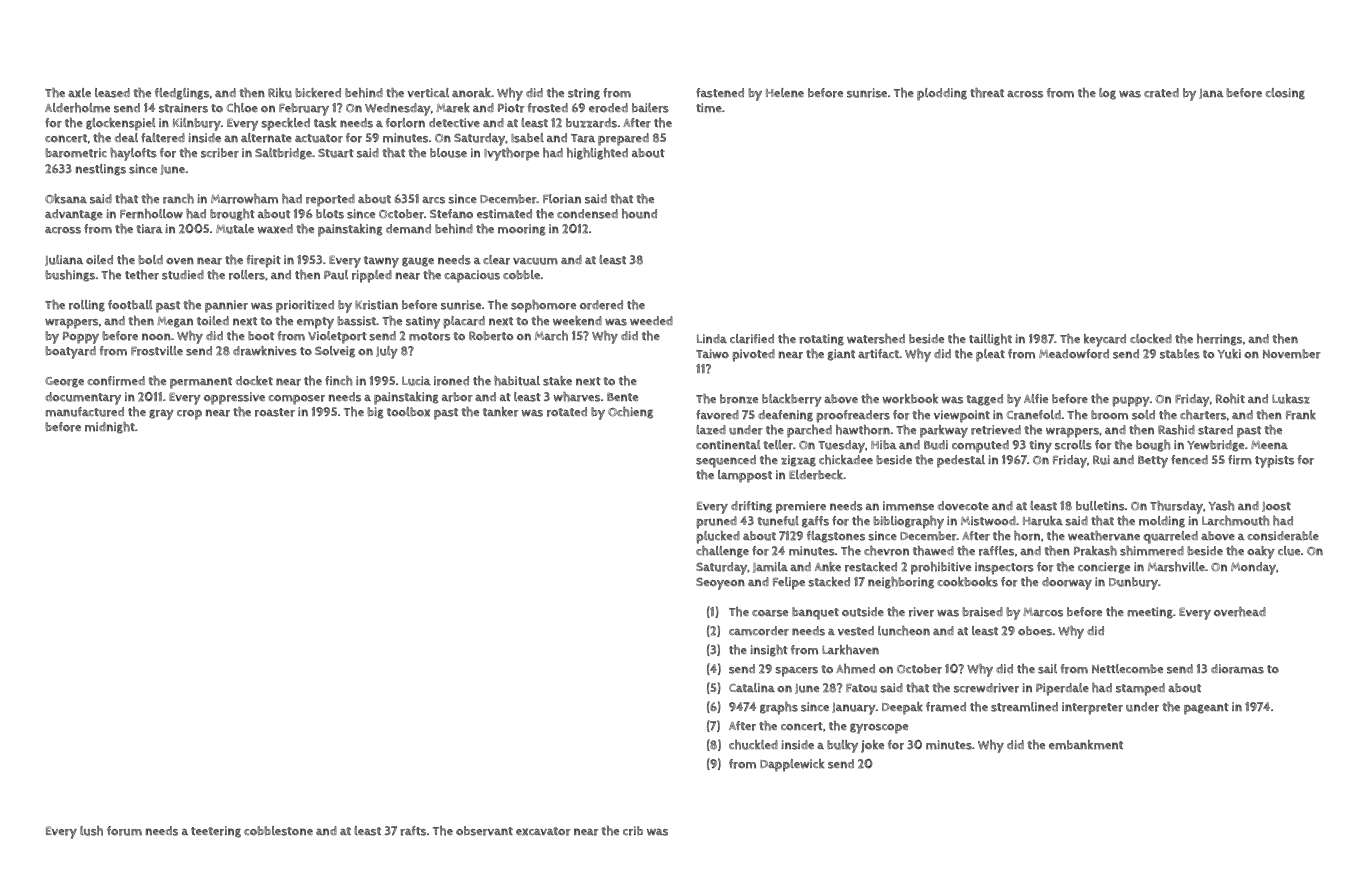  Describe the element at coordinates (79, 93) in the image. I see `axle` at that location.
